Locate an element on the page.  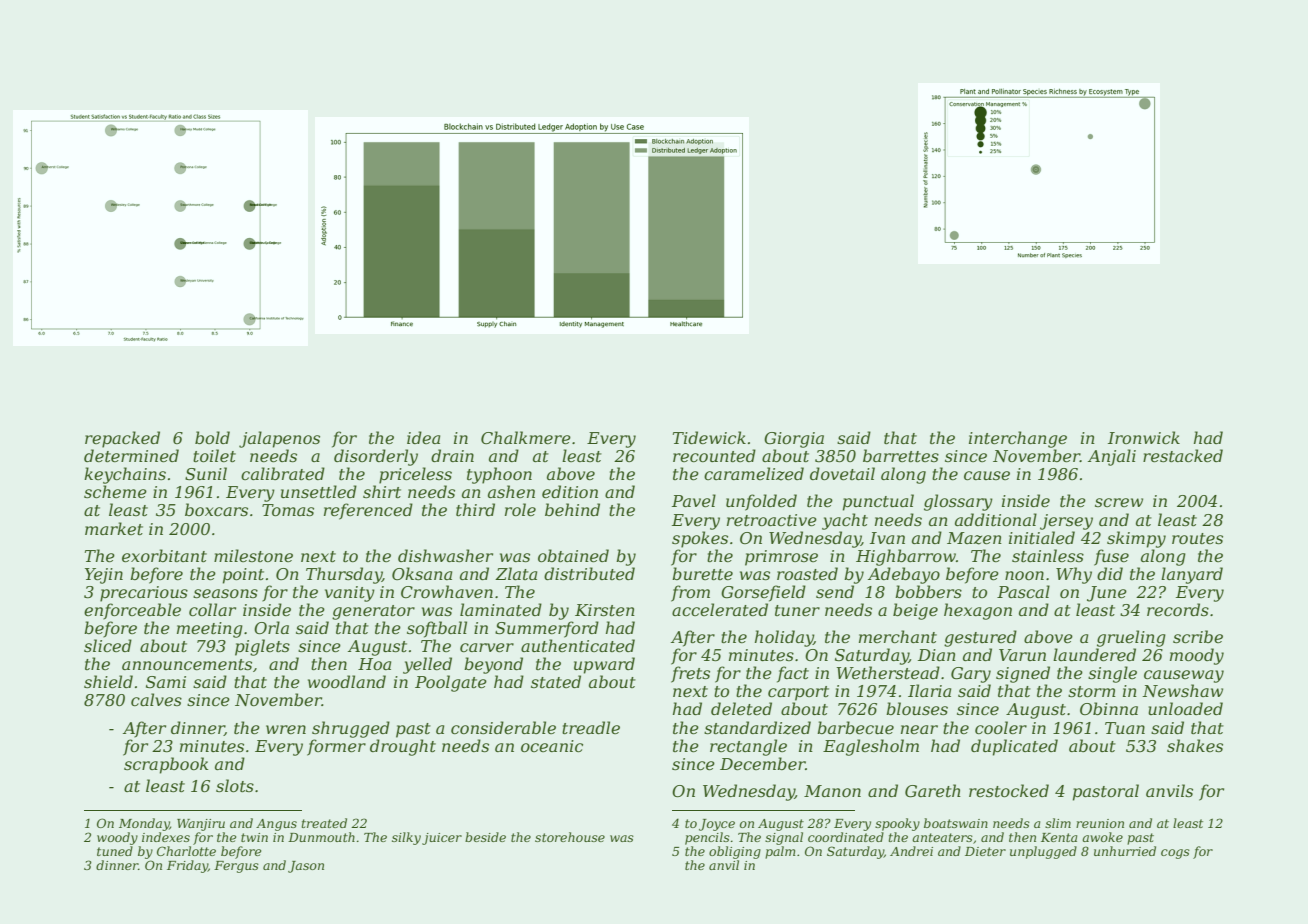
enforceable is located at coordinates (132, 611).
